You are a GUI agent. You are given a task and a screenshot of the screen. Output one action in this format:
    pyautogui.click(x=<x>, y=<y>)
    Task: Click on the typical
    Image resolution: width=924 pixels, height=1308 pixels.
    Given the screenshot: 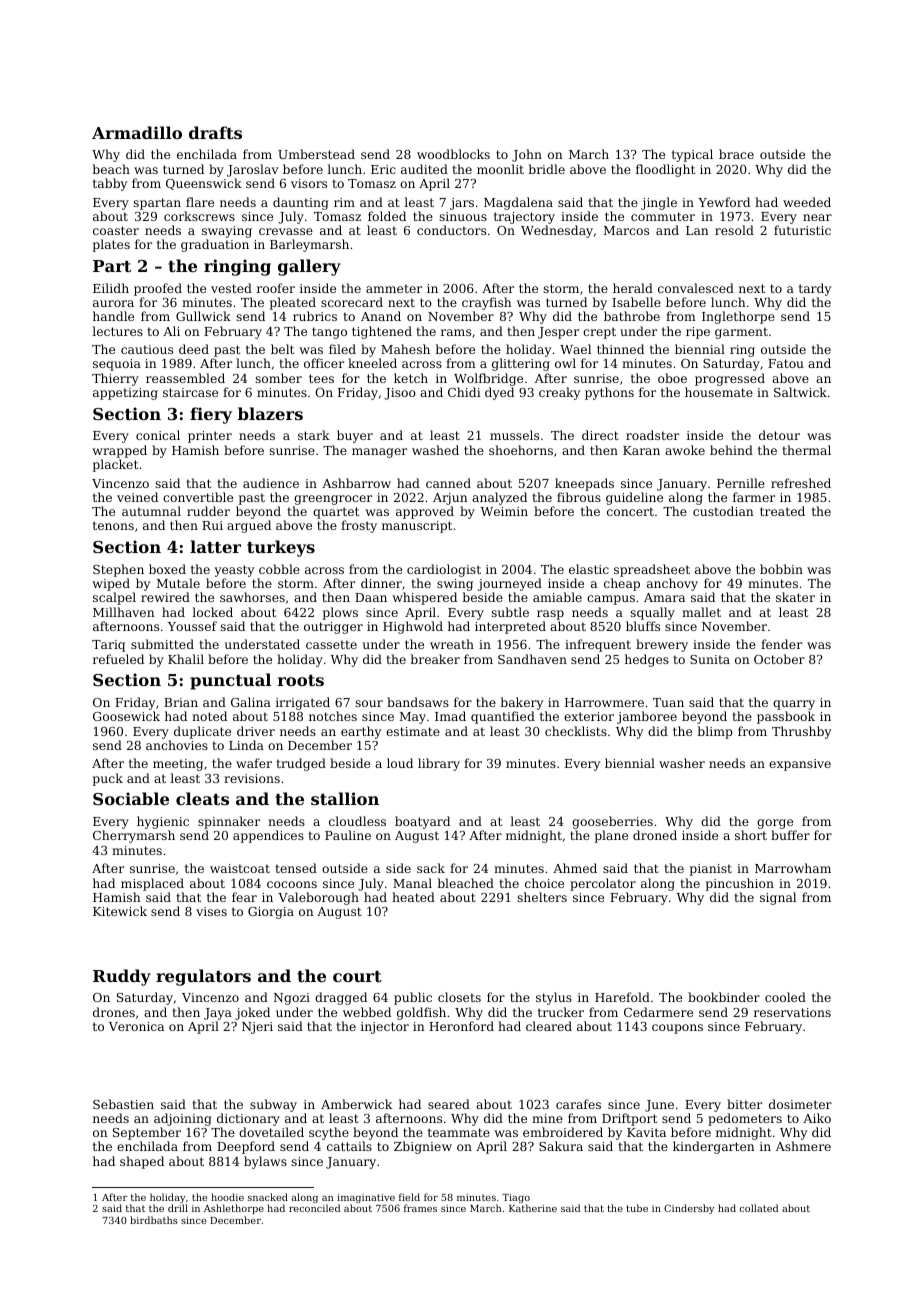 What is the action you would take?
    pyautogui.click(x=692, y=155)
